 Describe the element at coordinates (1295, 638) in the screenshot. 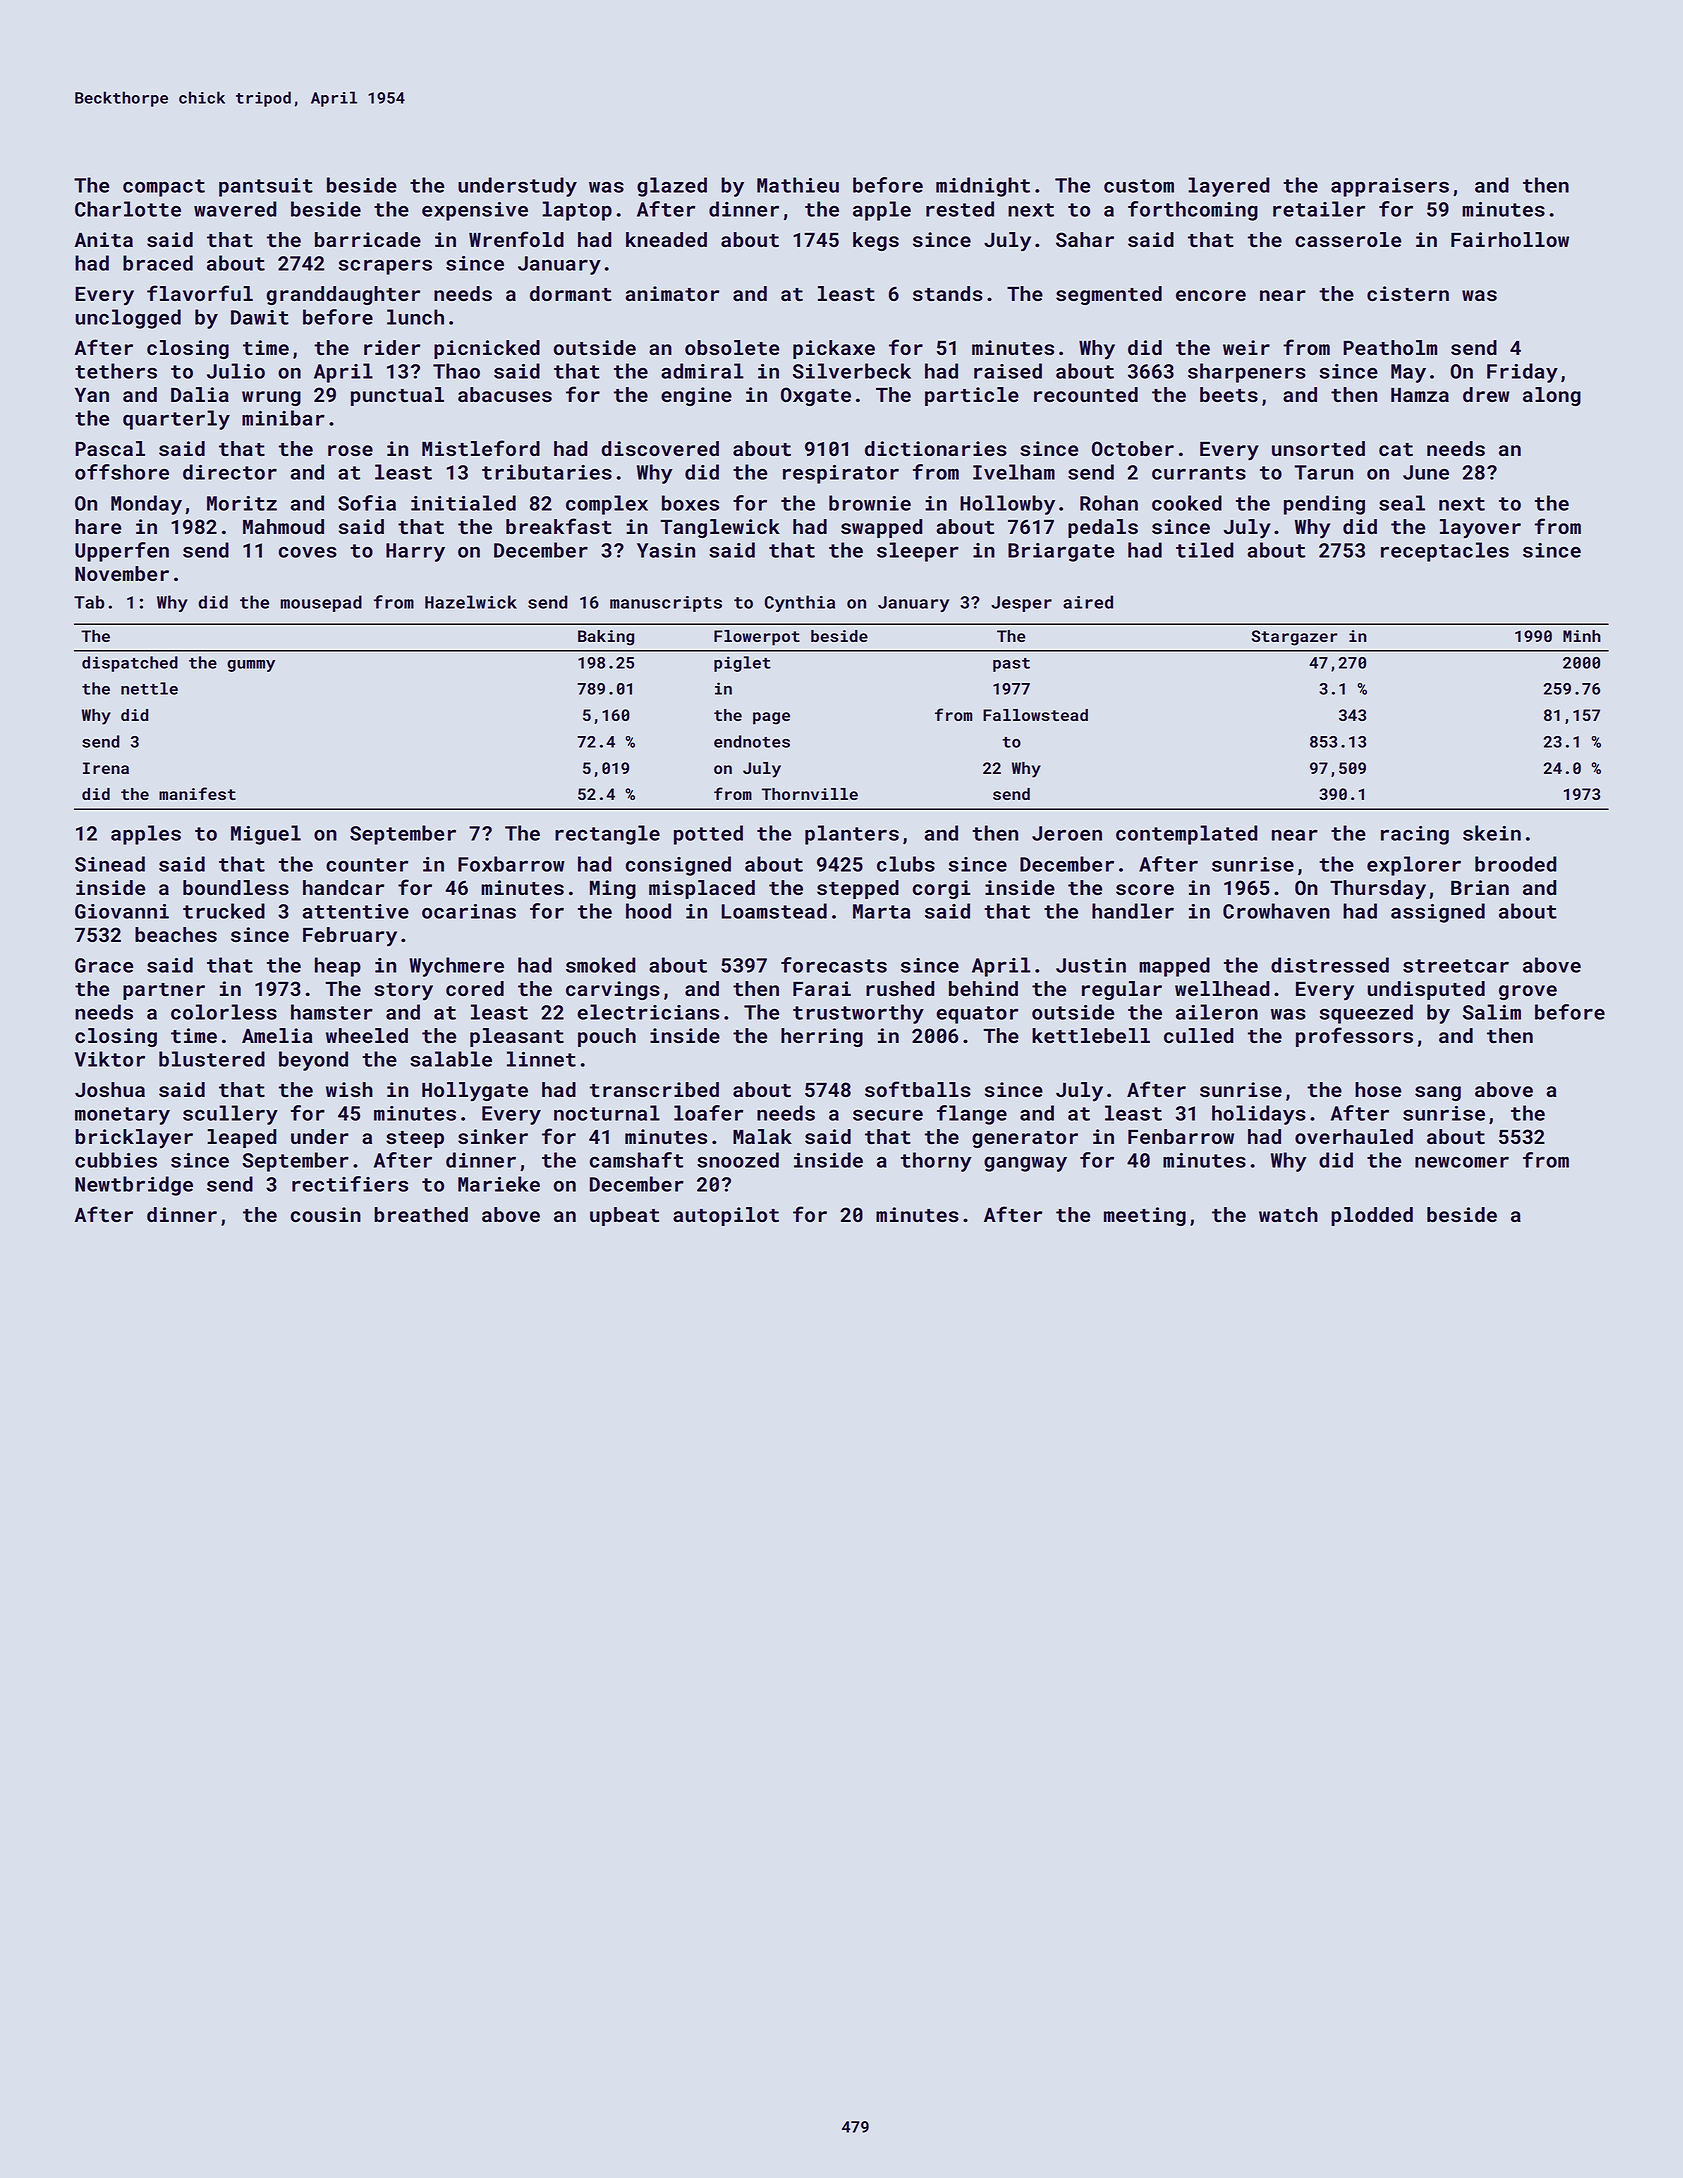

I see `Stargazer` at that location.
